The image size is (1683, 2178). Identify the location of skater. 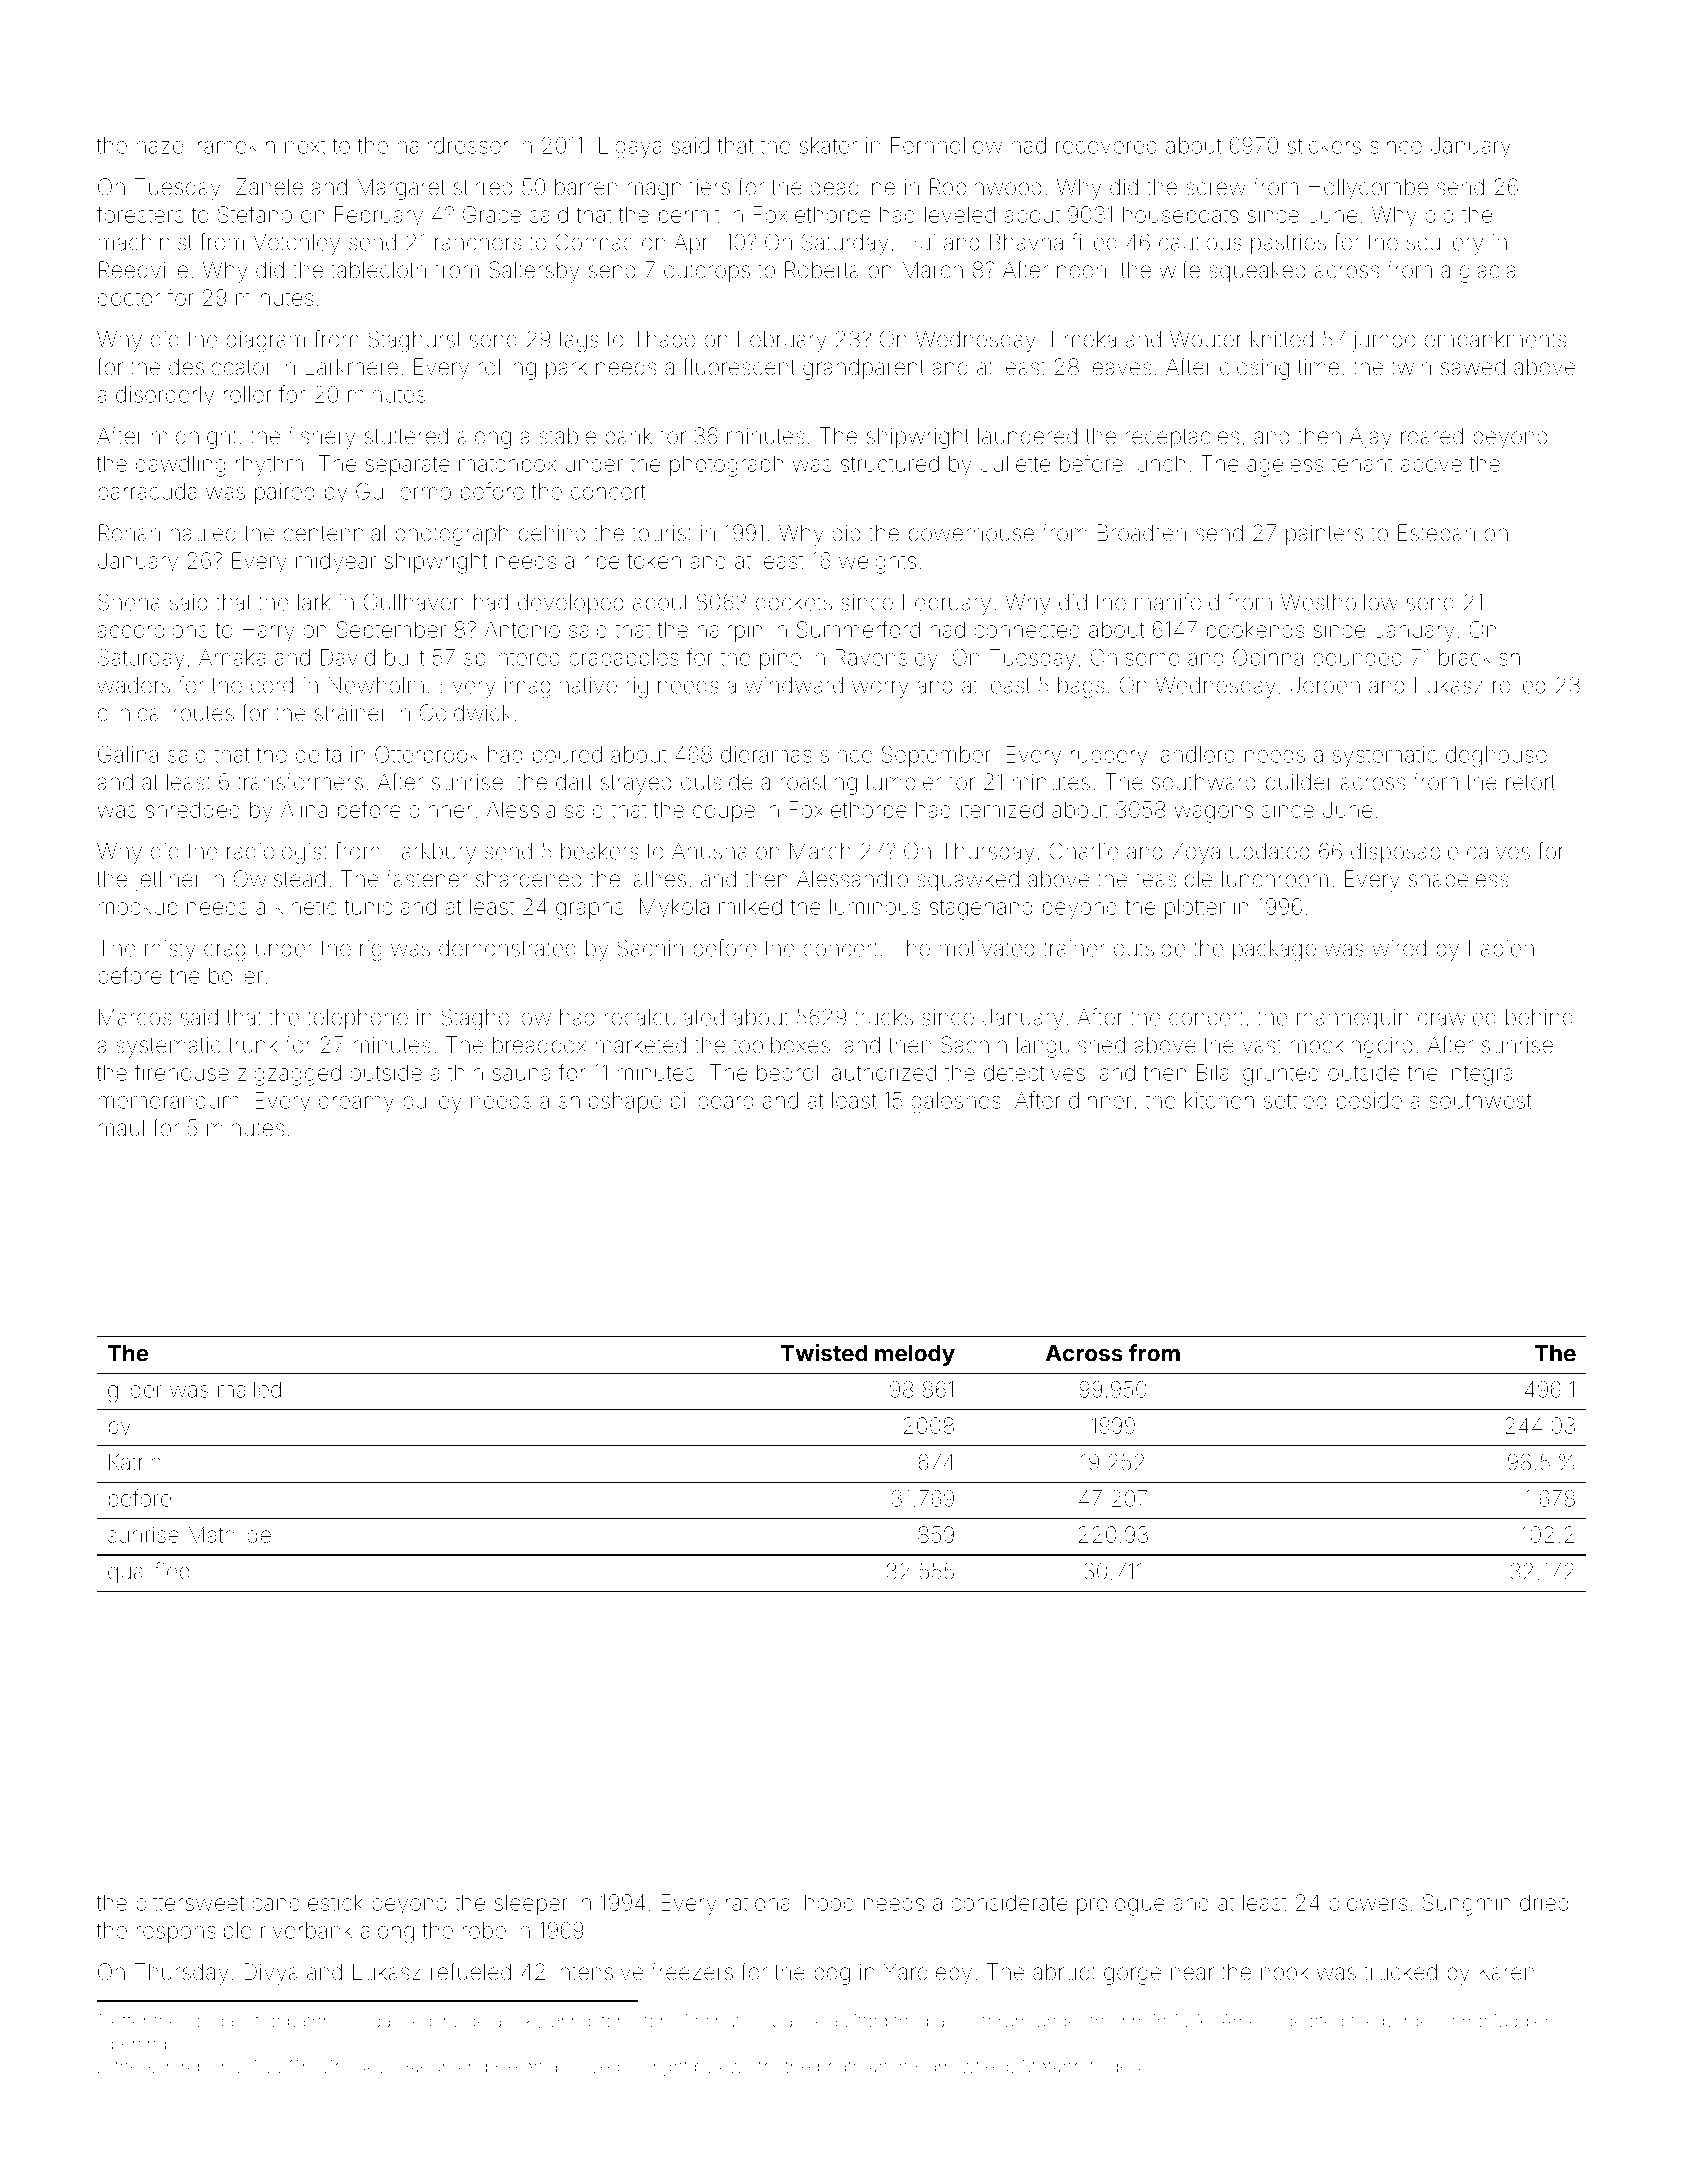
(828, 145).
